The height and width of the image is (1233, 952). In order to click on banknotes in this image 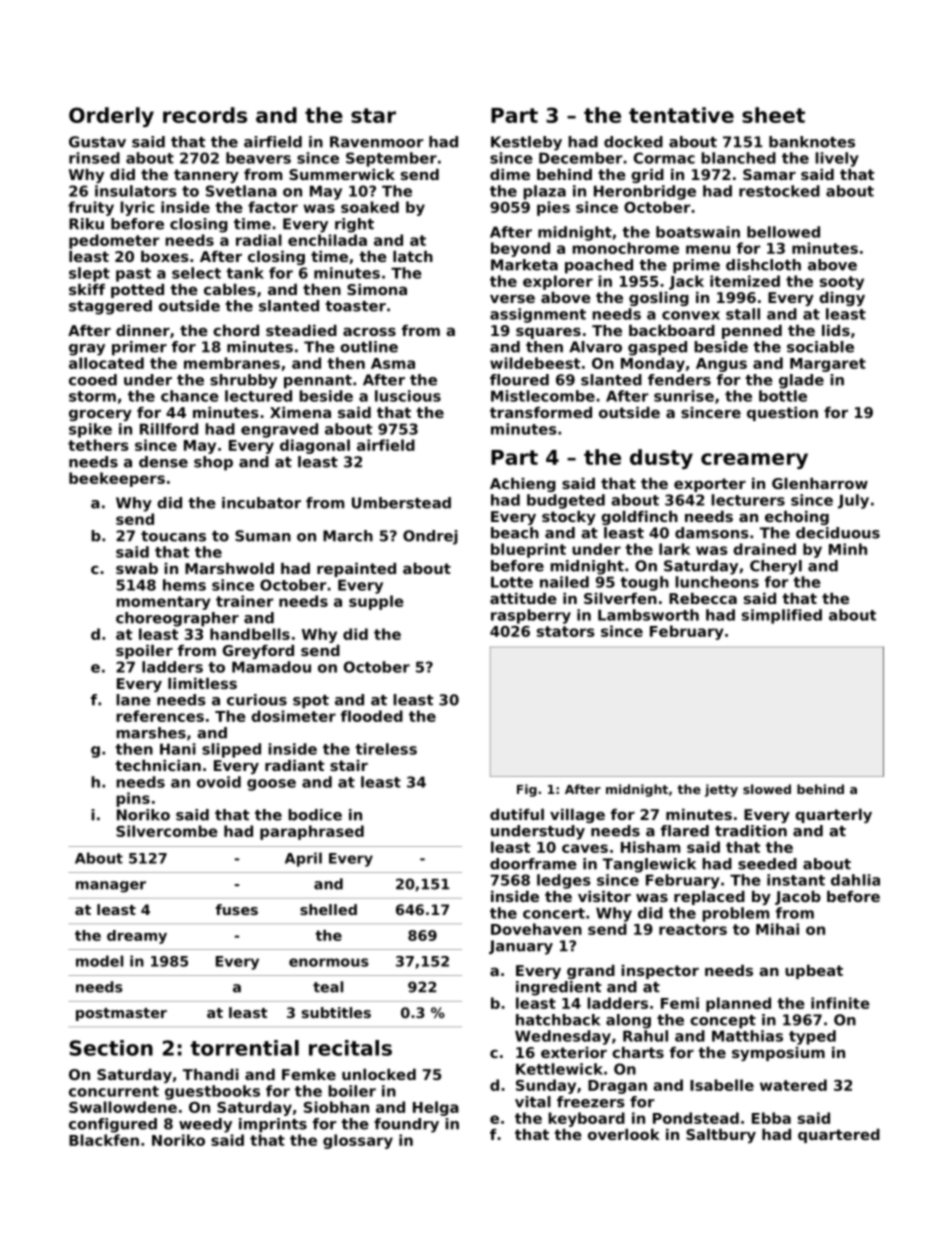, I will do `click(812, 142)`.
